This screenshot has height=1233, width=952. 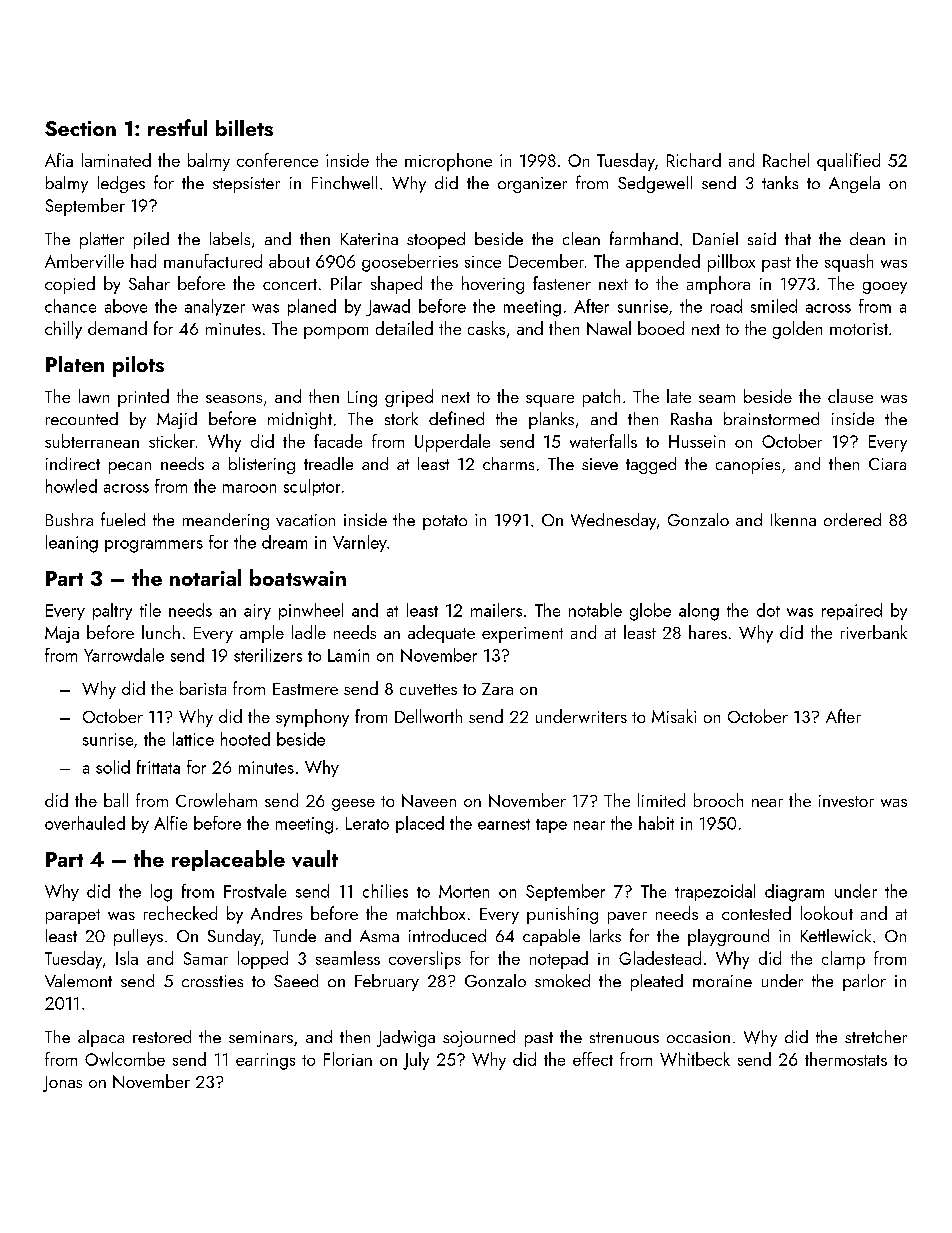 What do you see at coordinates (216, 800) in the screenshot?
I see `Crowleham` at bounding box center [216, 800].
